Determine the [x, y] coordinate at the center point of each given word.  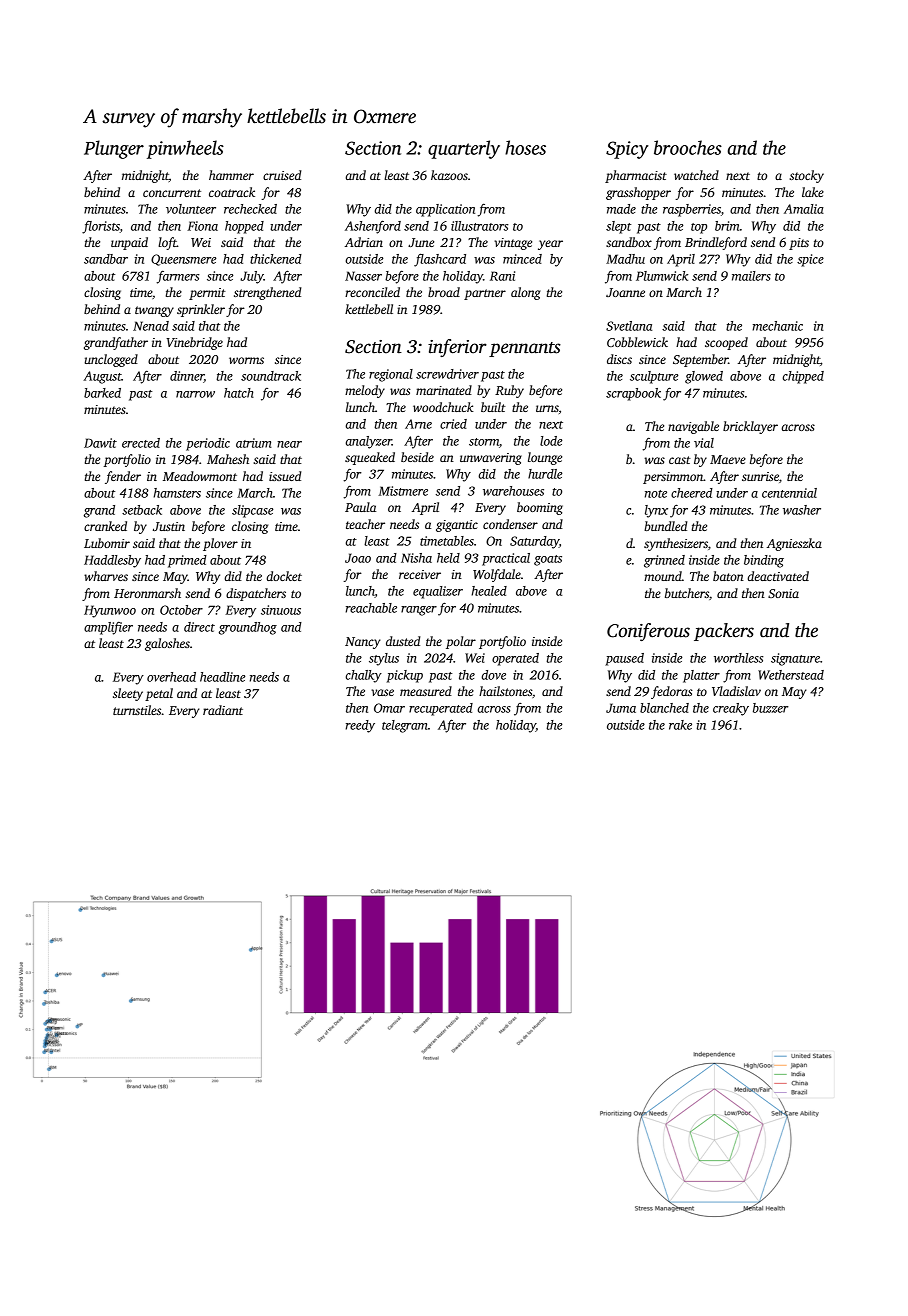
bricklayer [750, 427]
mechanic [778, 326]
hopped [244, 227]
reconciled [372, 292]
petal [159, 694]
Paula [360, 507]
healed [489, 591]
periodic [208, 444]
